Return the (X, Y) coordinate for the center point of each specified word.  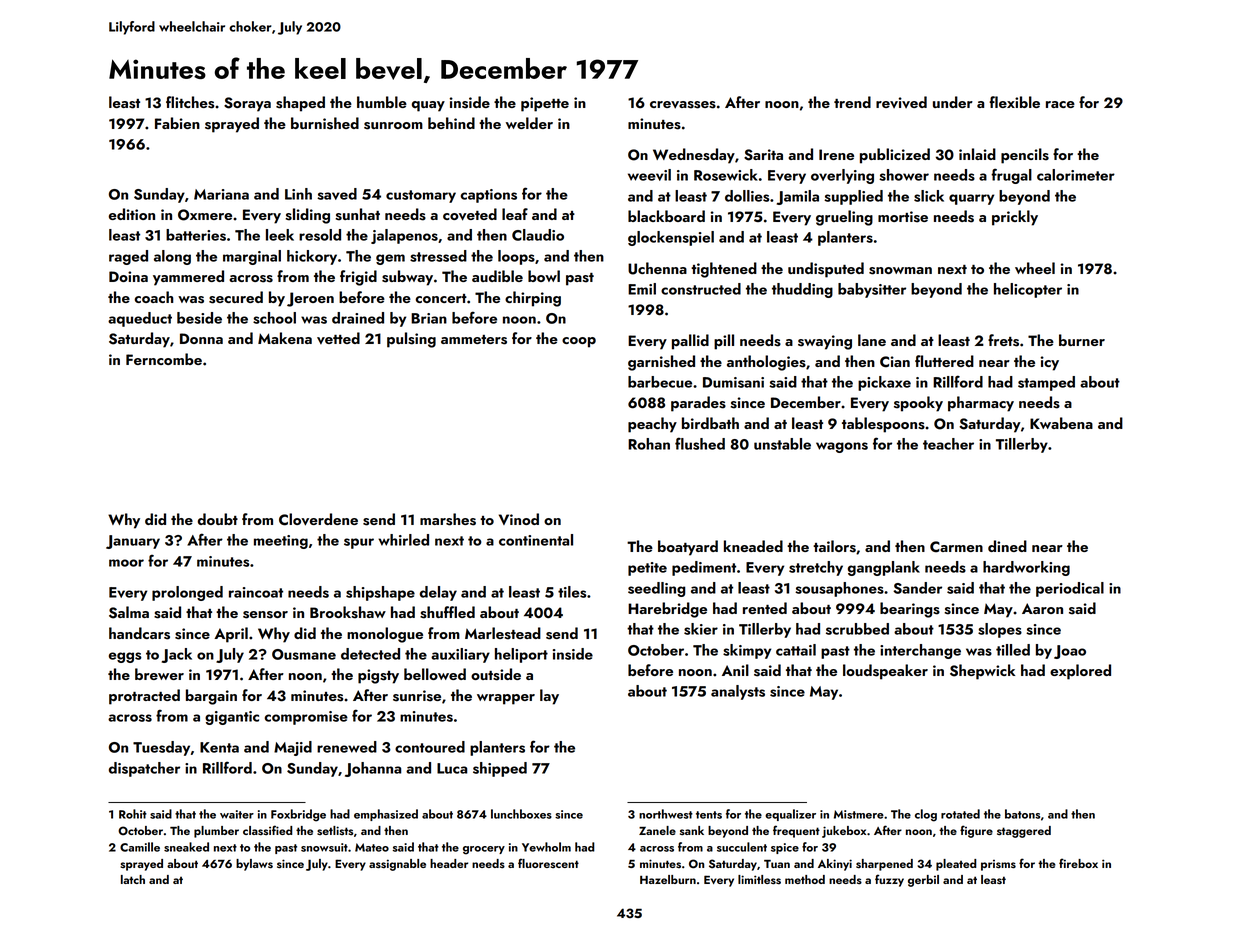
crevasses (683, 105)
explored (1080, 672)
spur (359, 543)
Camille (140, 847)
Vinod (519, 519)
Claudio (538, 235)
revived (901, 102)
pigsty (378, 676)
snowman (900, 271)
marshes (448, 519)
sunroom (393, 126)
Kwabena (1061, 423)
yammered (188, 278)
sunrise (417, 696)
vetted (338, 338)
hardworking (1026, 568)
